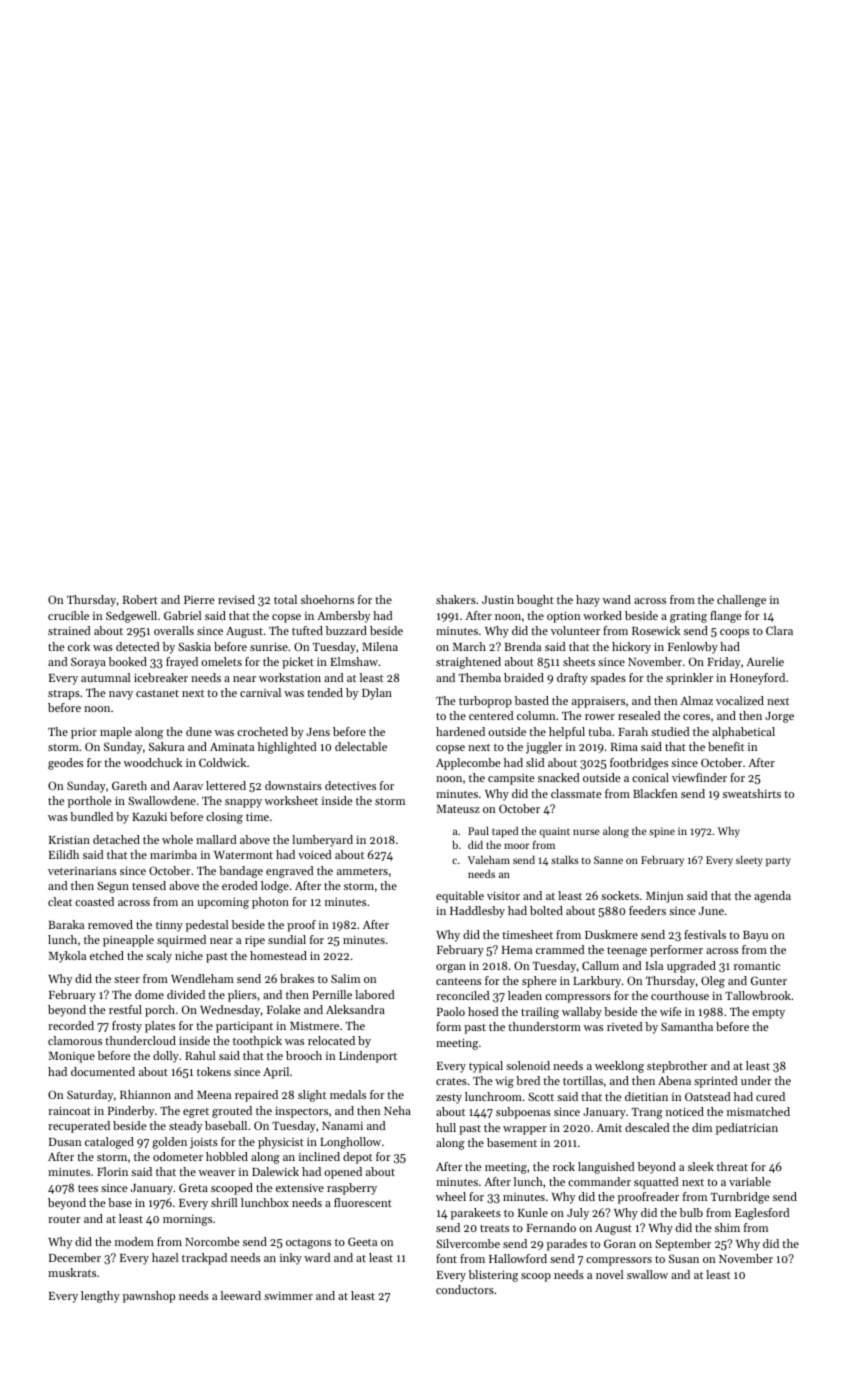 Image resolution: width=849 pixels, height=1400 pixels. I want to click on Ambersby, so click(343, 617).
